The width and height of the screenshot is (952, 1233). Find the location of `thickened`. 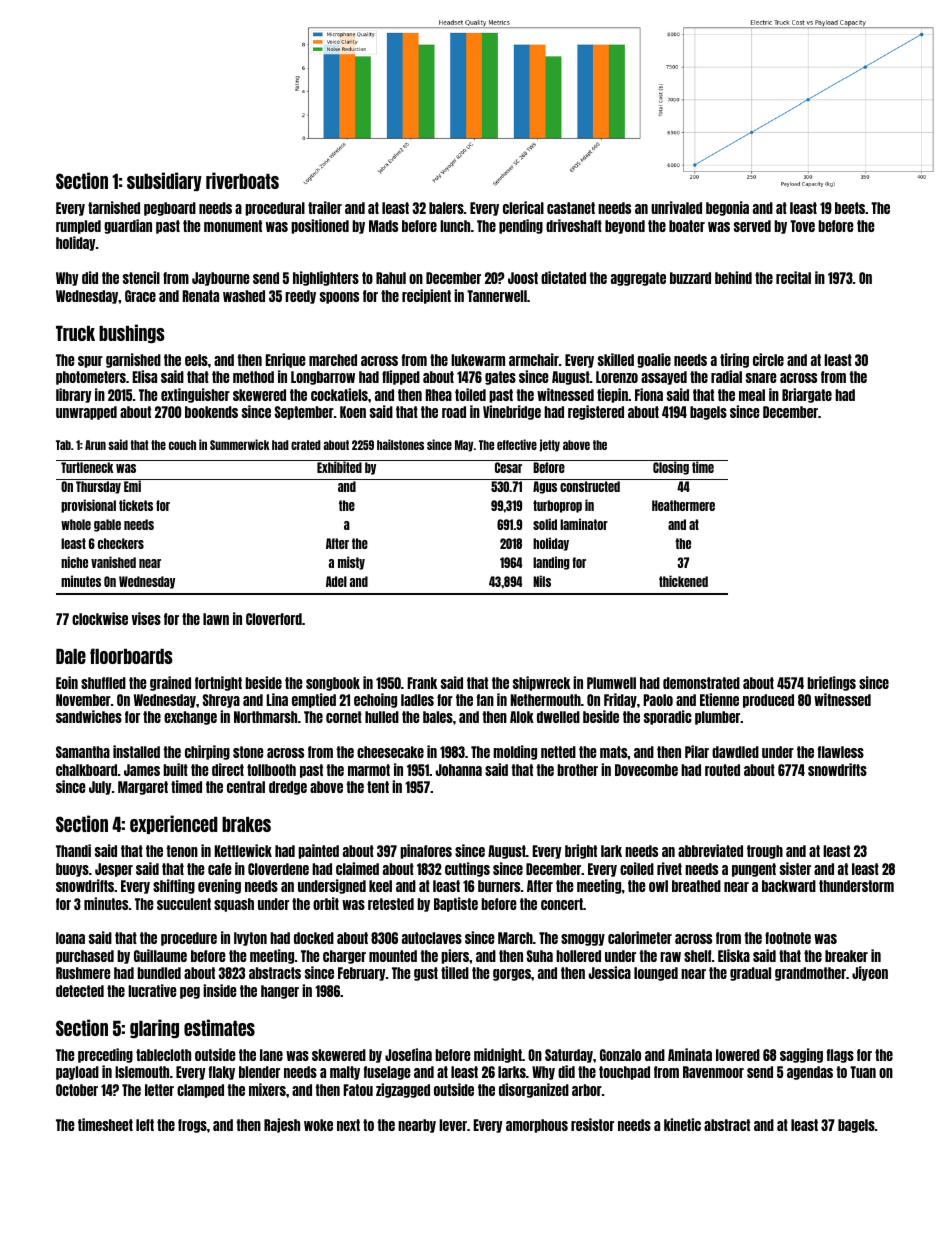

thickened is located at coordinates (683, 581).
